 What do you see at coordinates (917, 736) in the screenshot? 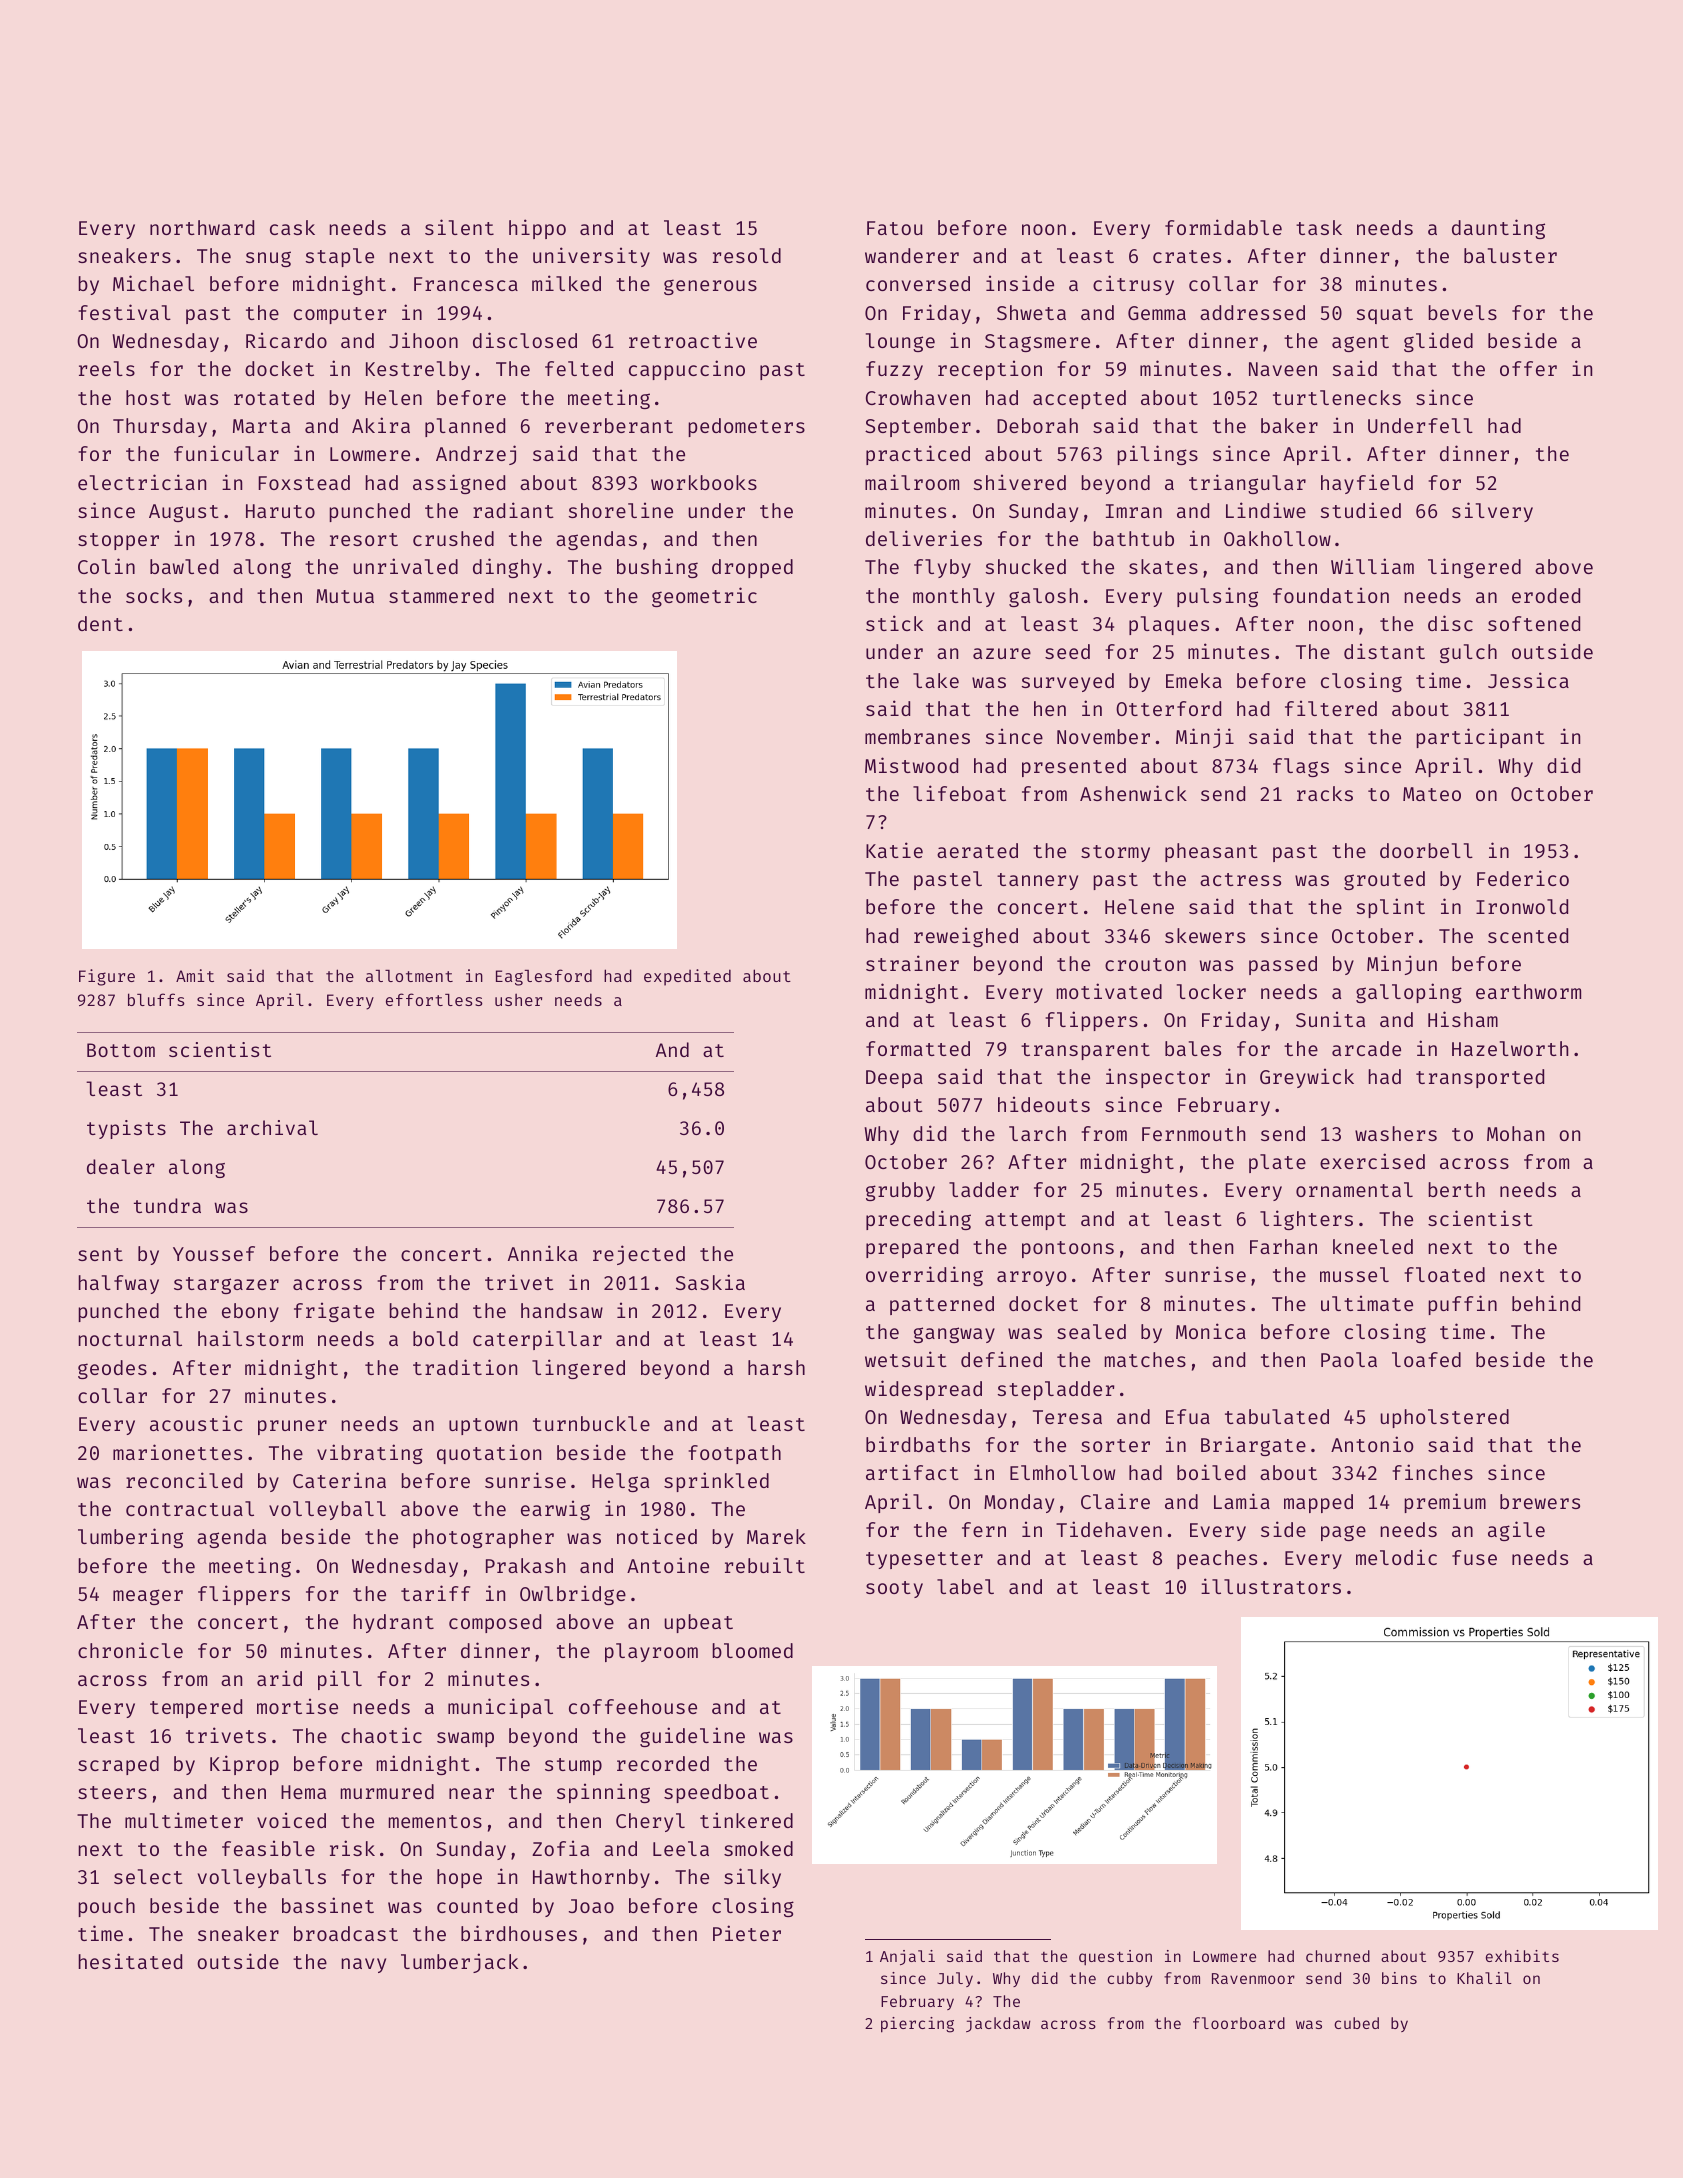
I see `membranes` at bounding box center [917, 736].
